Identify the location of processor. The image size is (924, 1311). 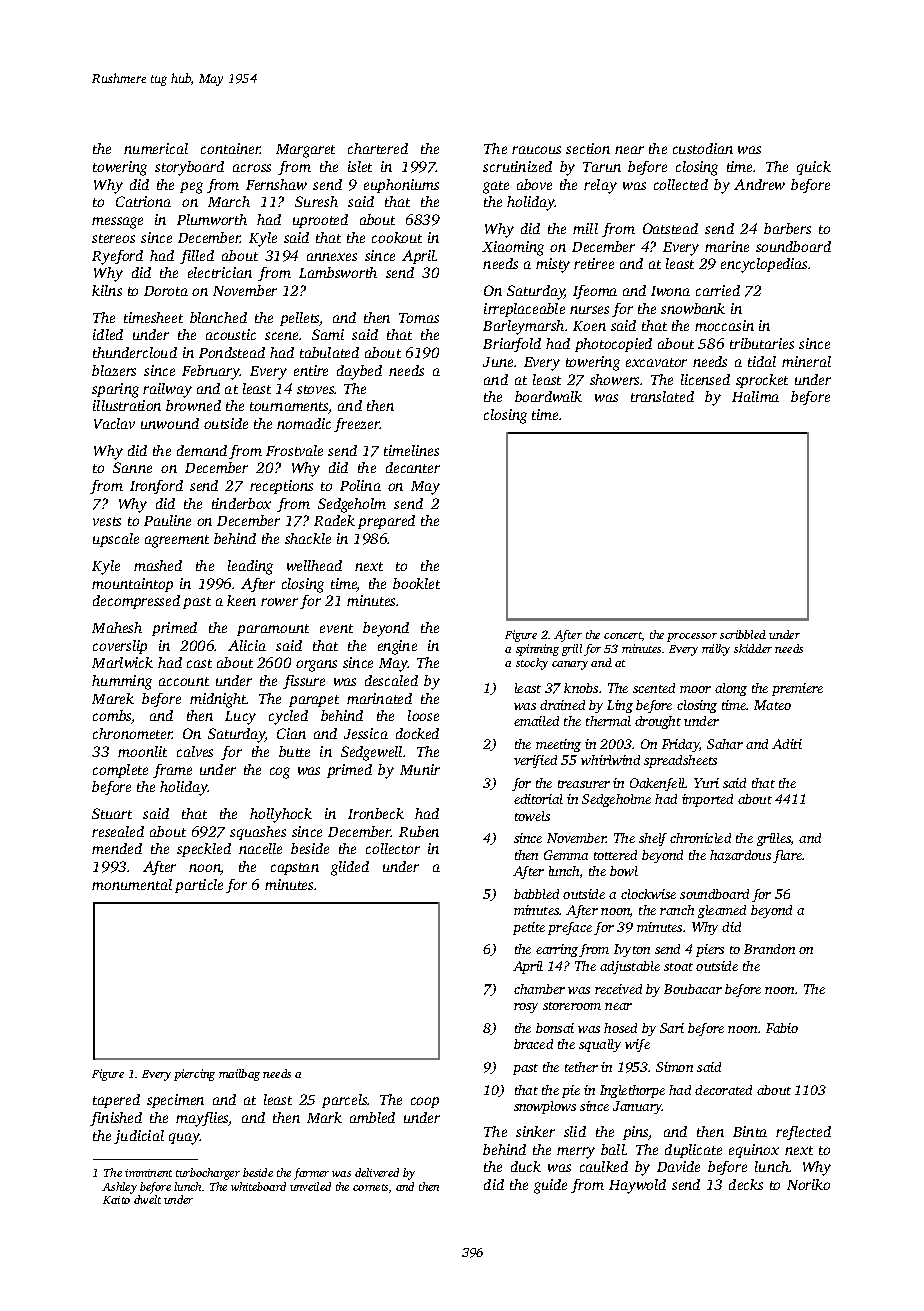
(692, 637).
